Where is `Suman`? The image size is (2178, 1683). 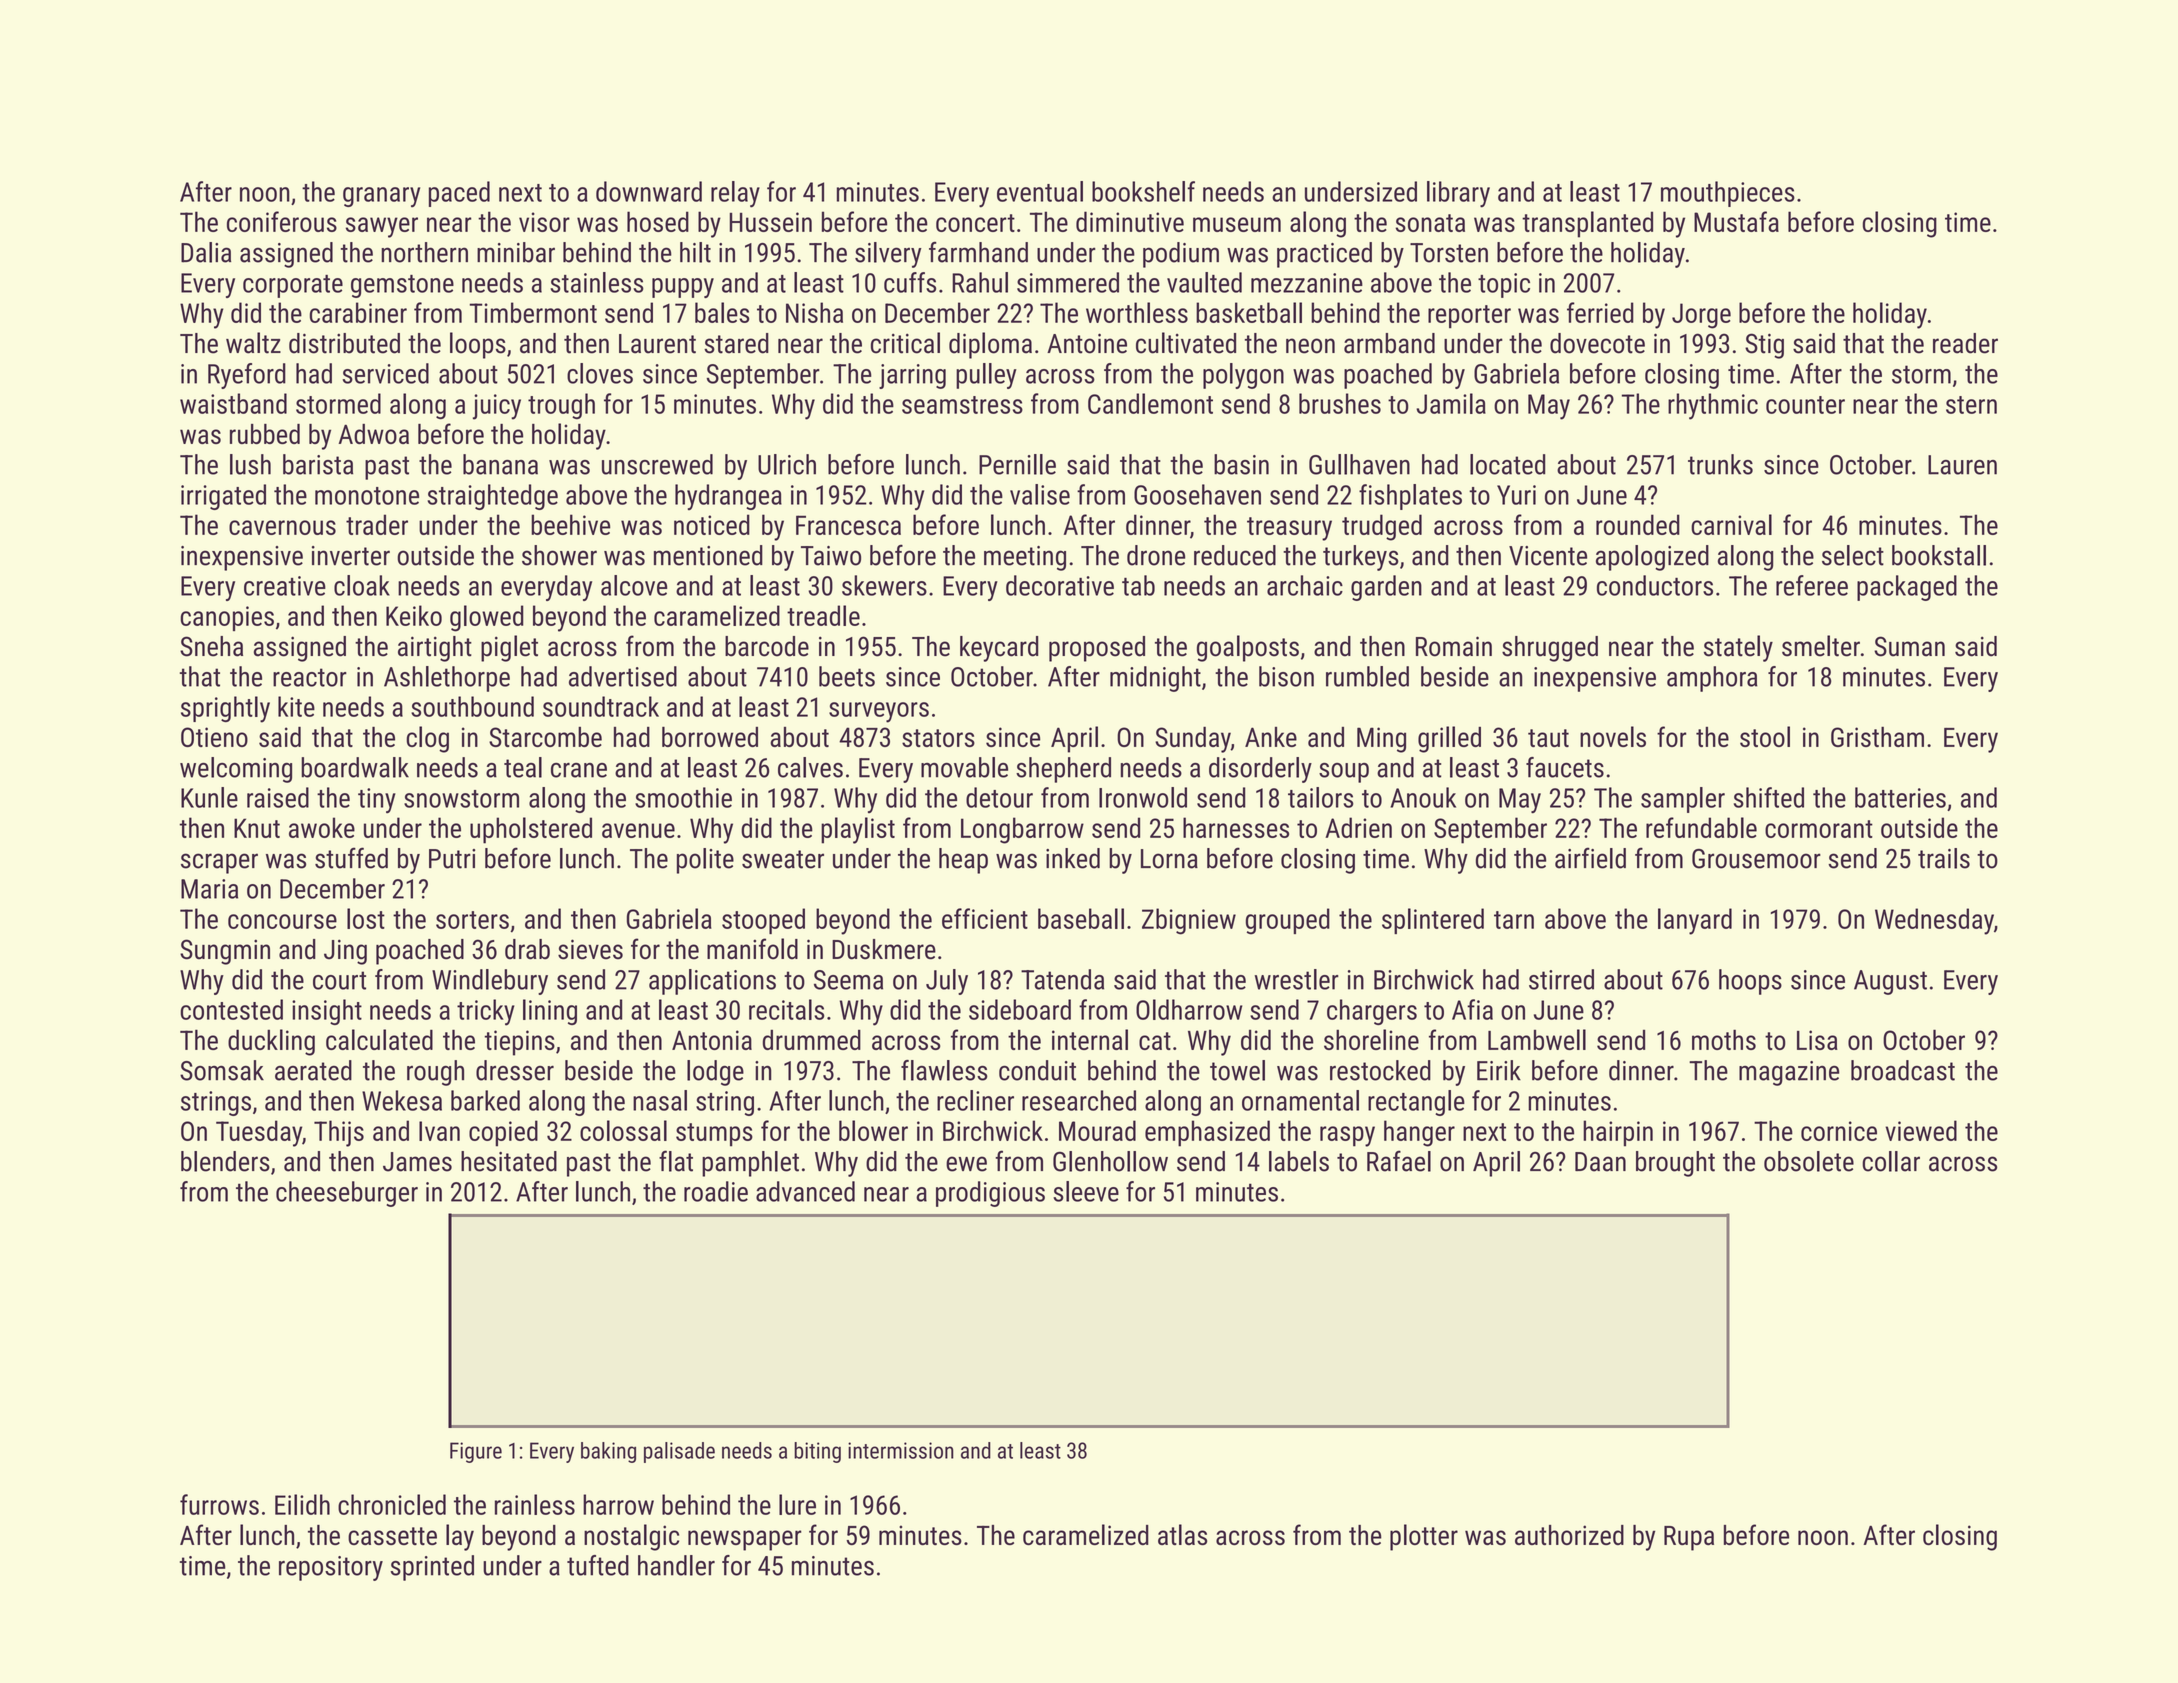
Suman is located at coordinates (1909, 646).
